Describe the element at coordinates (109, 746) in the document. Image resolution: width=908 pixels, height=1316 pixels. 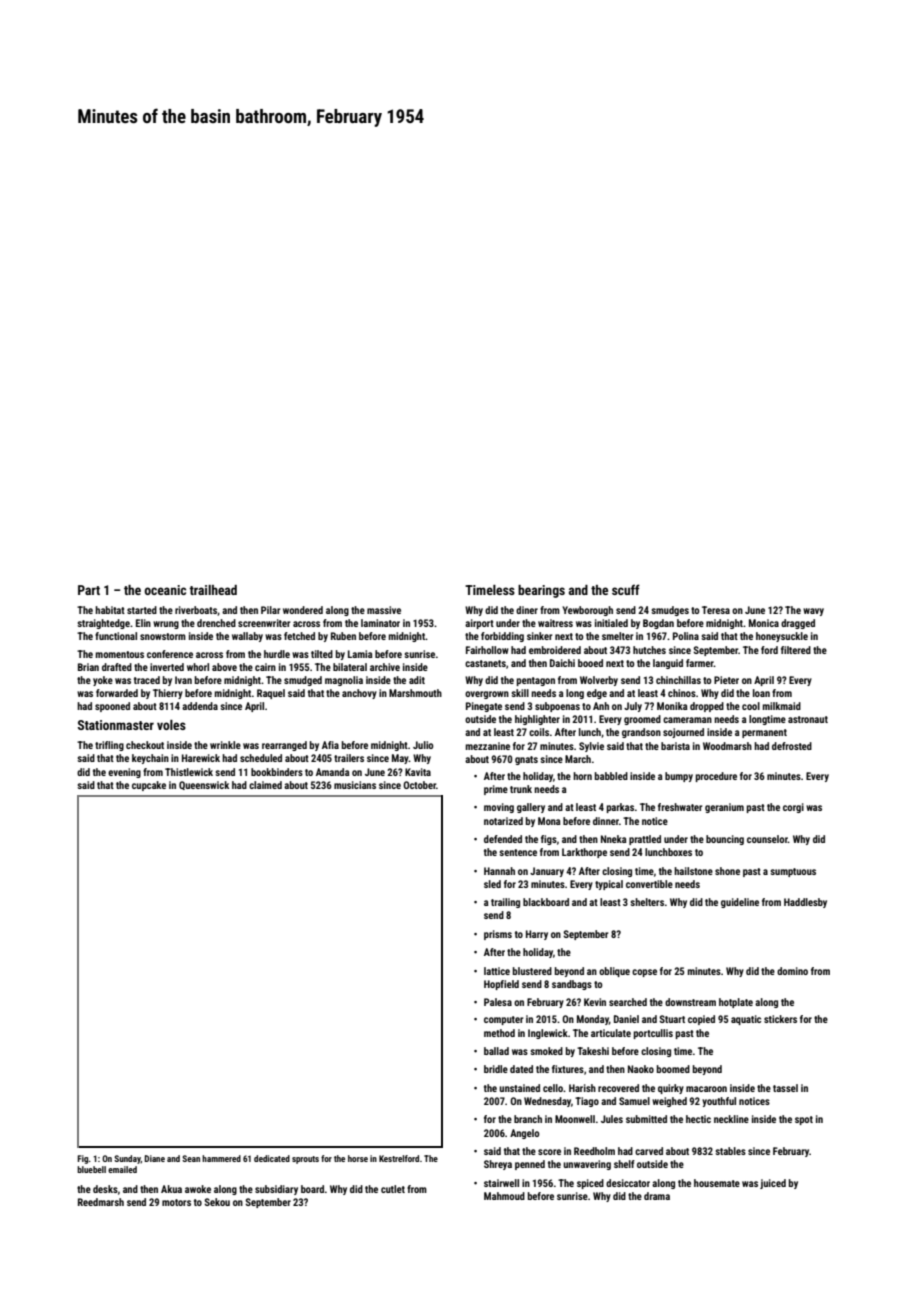
I see `trifling` at that location.
